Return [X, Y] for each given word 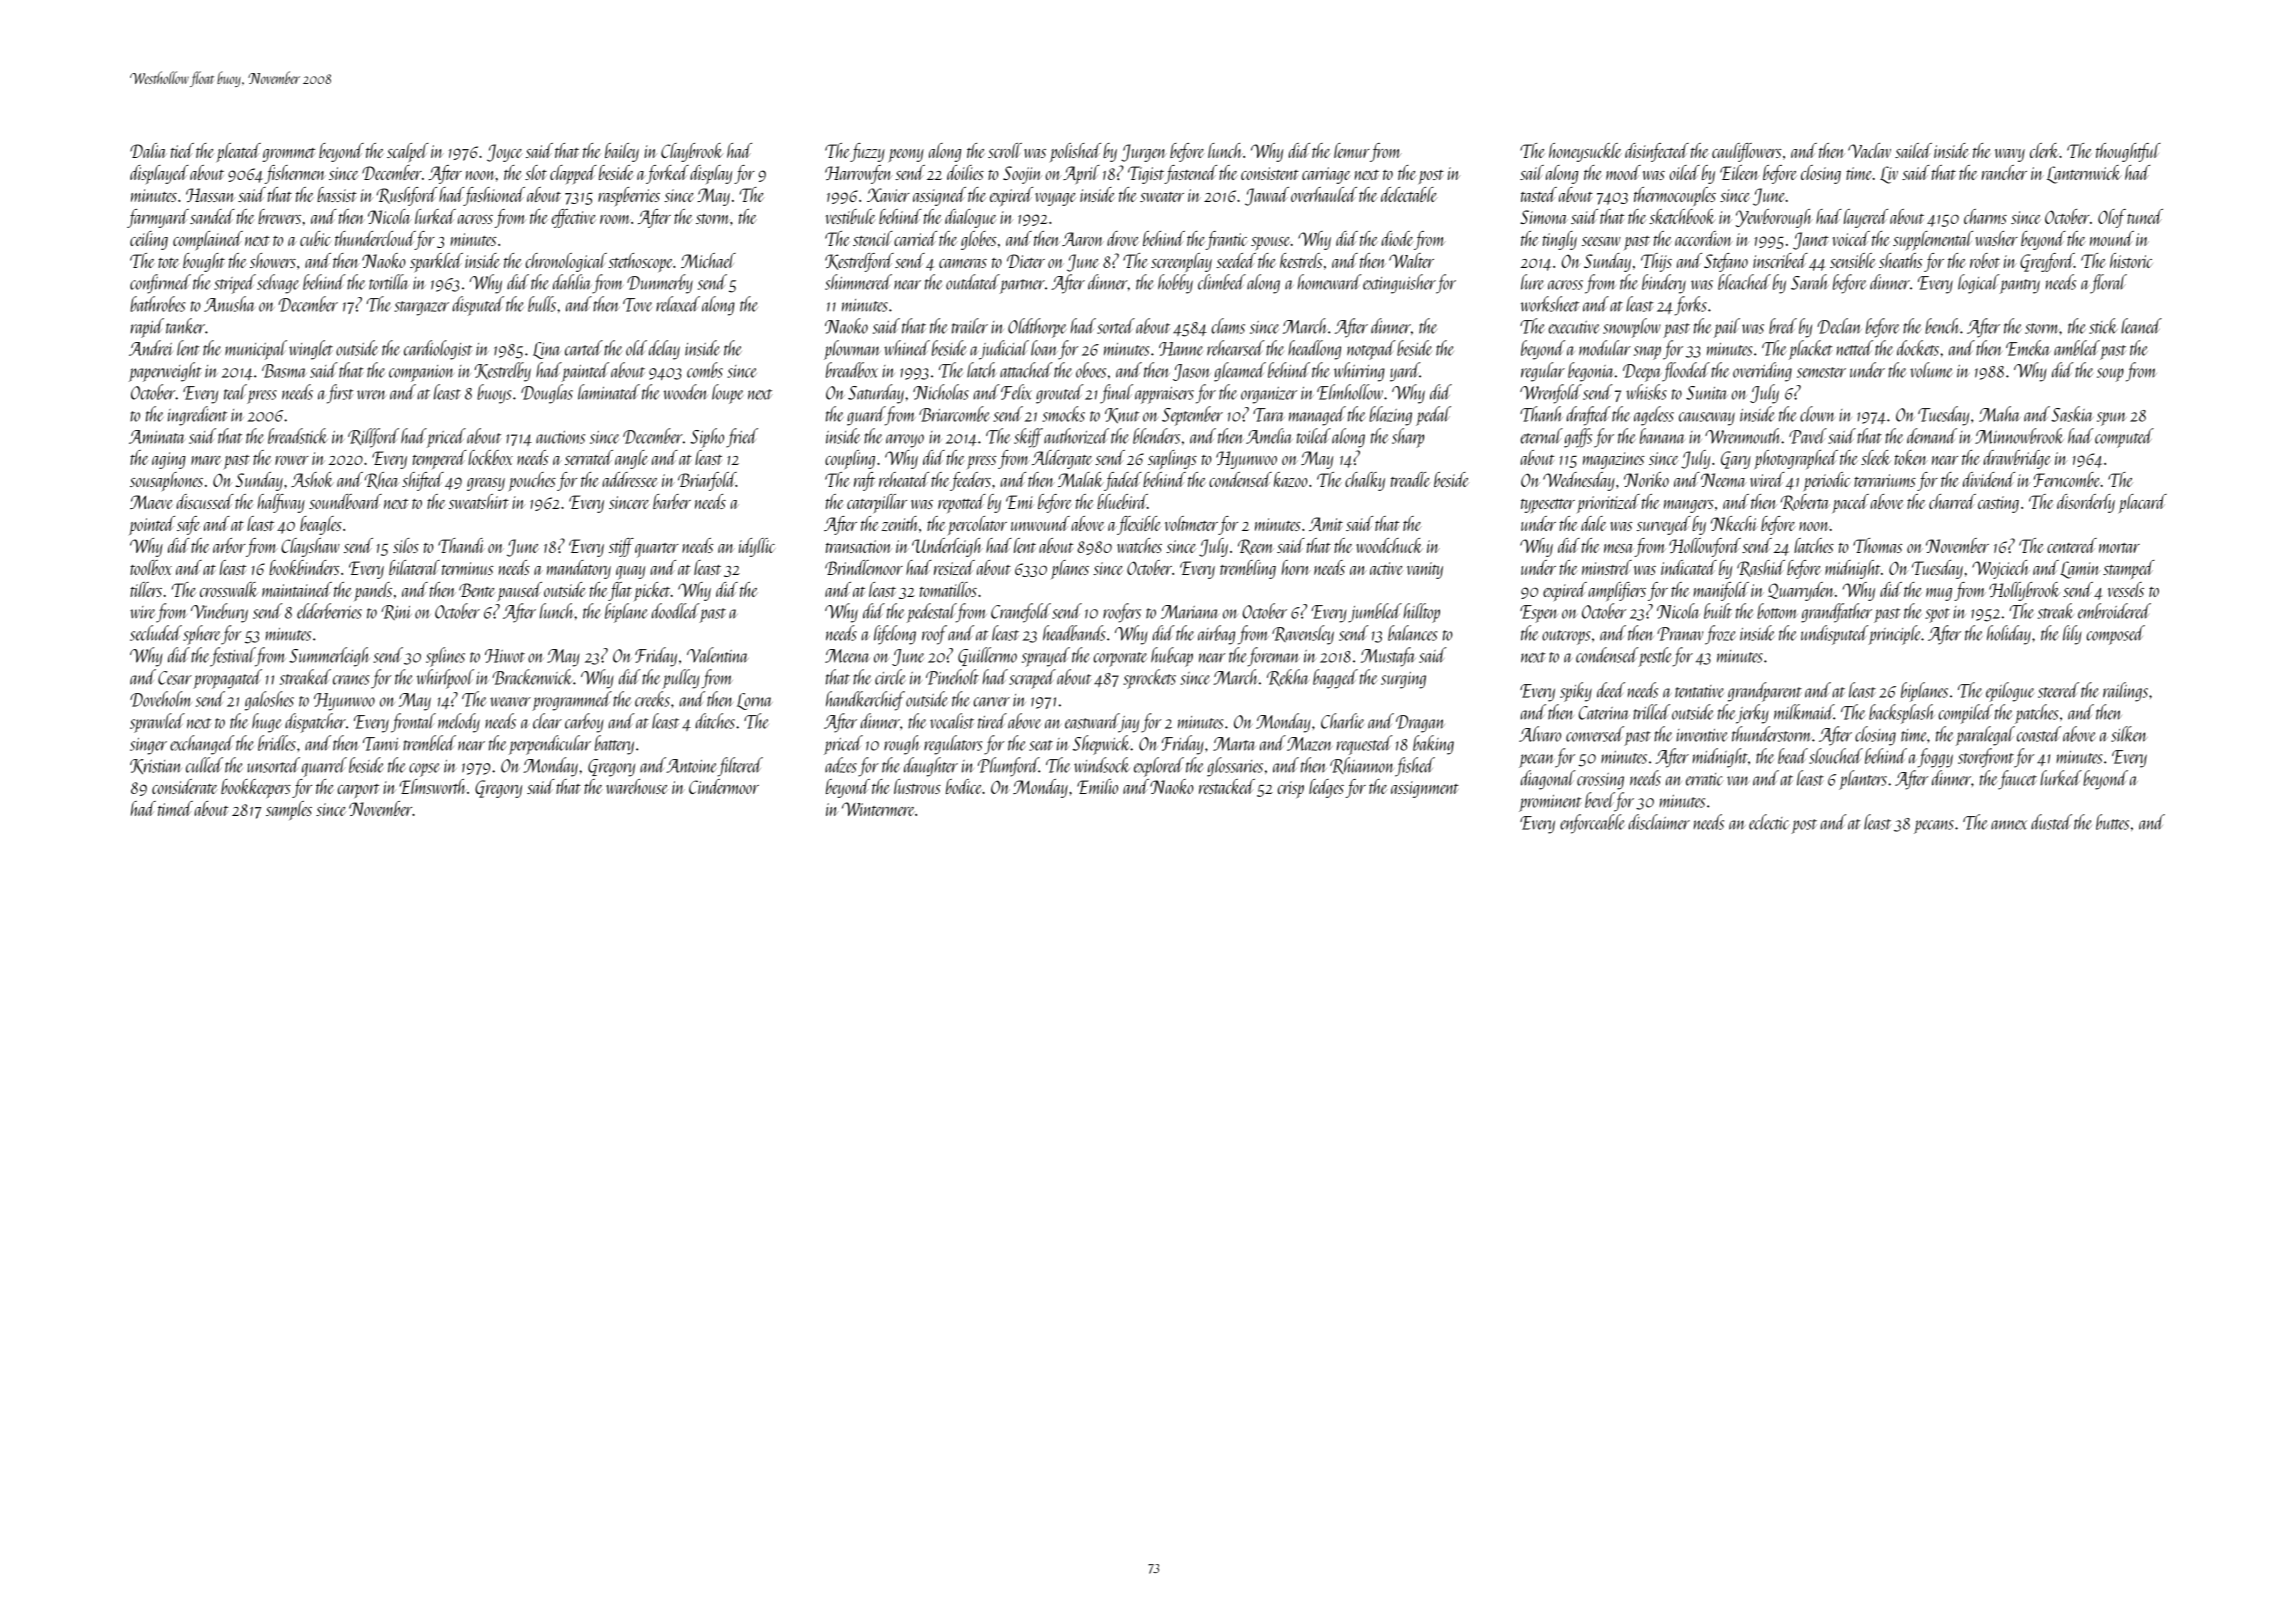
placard [2142, 504]
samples [289, 810]
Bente [477, 590]
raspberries [629, 197]
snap [1647, 353]
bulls [542, 304]
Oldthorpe [1037, 328]
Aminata [157, 437]
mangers [1689, 506]
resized [954, 567]
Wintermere [878, 809]
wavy [2010, 155]
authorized [1076, 436]
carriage [1326, 175]
